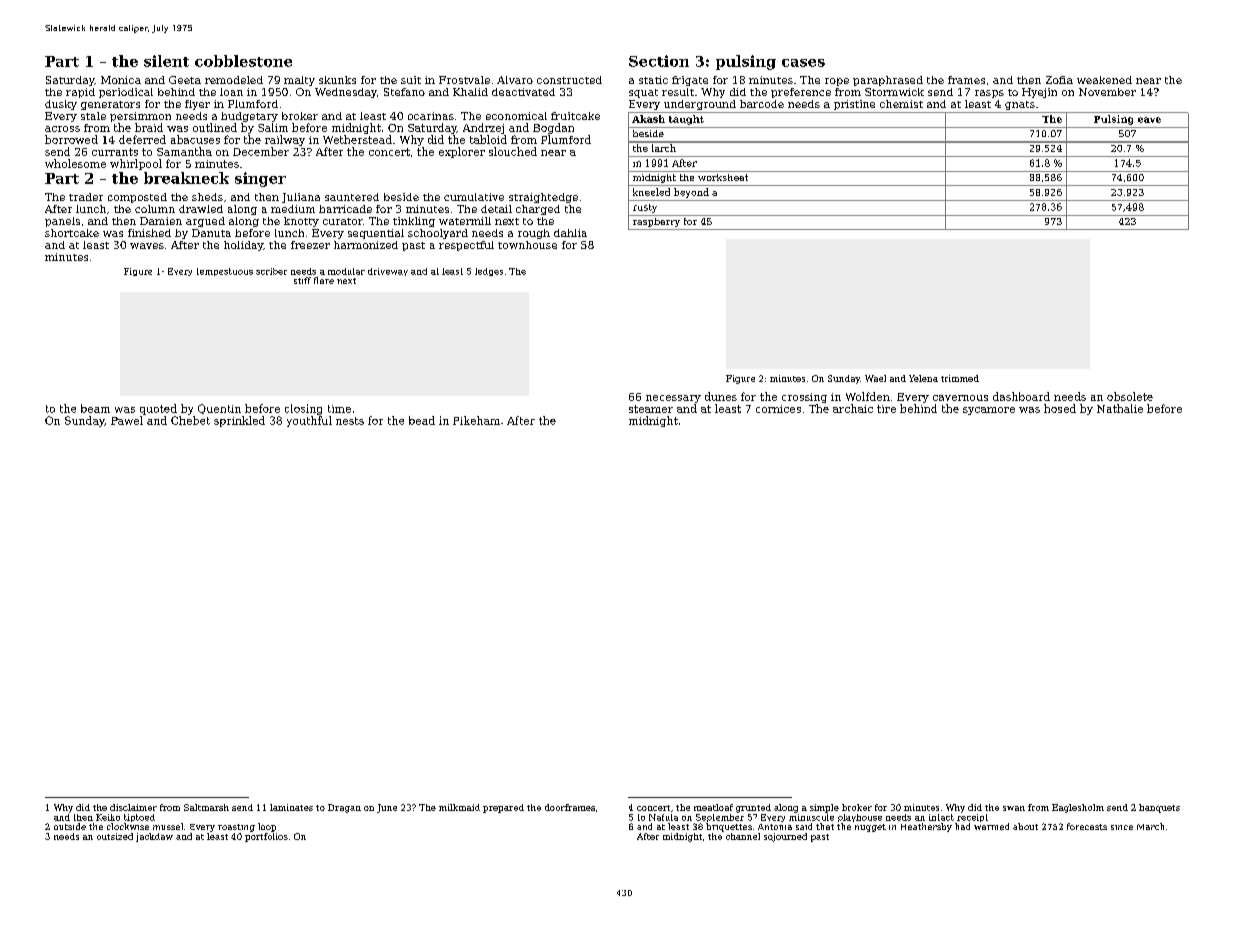 Image resolution: width=1233 pixels, height=952 pixels. What do you see at coordinates (1060, 408) in the image?
I see `hosed` at bounding box center [1060, 408].
